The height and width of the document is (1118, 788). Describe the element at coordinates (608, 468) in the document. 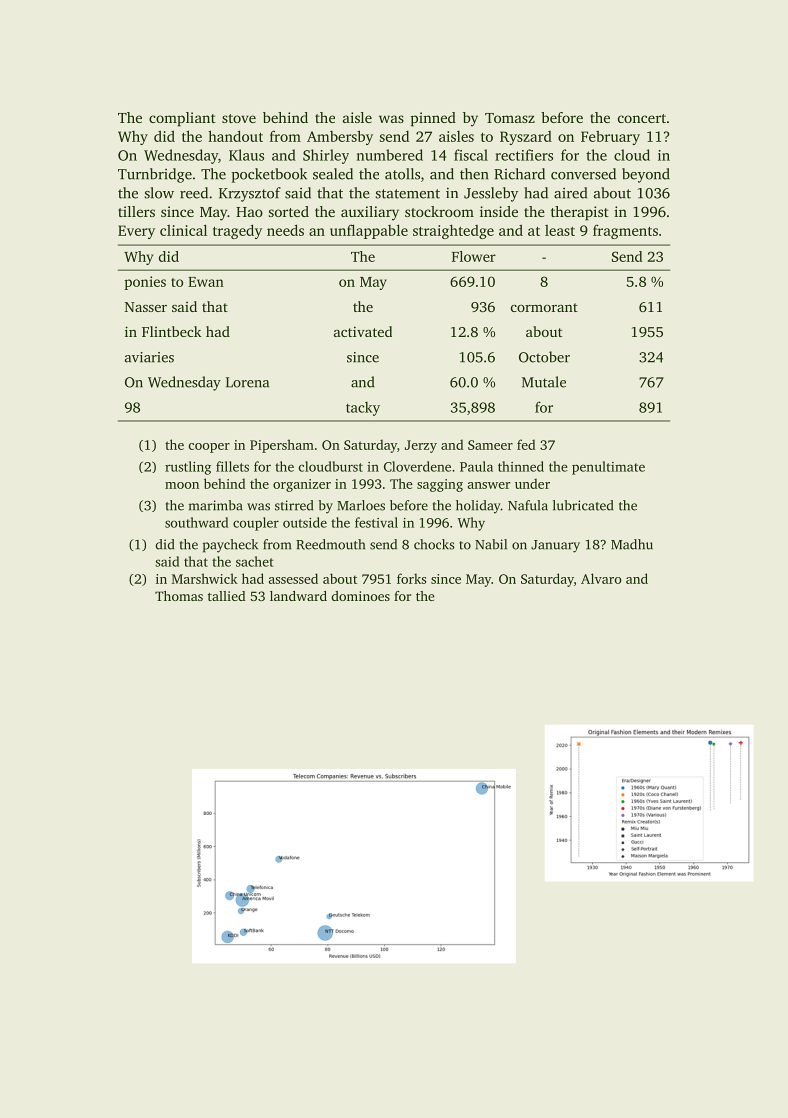

I see `penultimate` at that location.
